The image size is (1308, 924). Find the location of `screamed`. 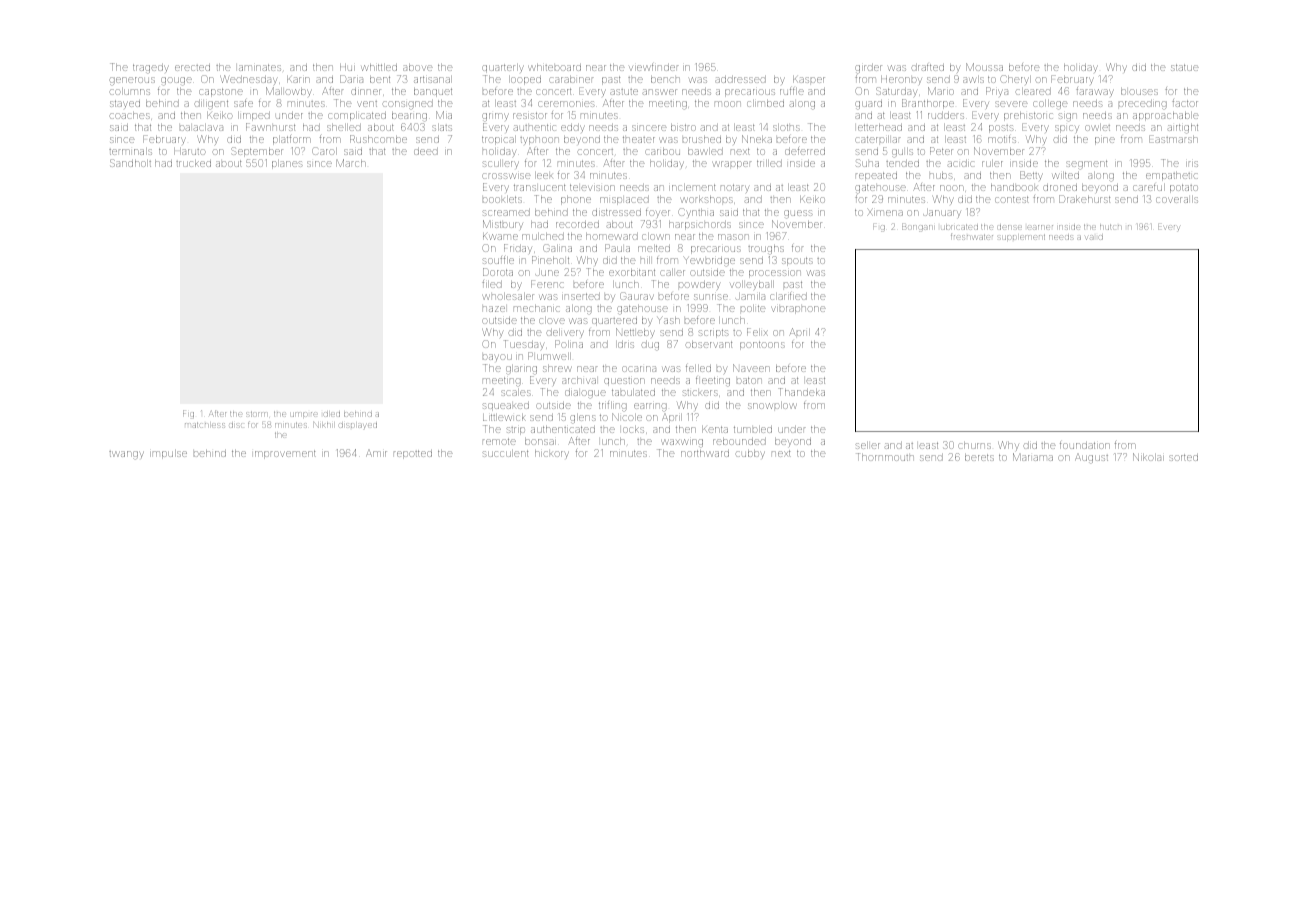

screamed is located at coordinates (506, 212).
